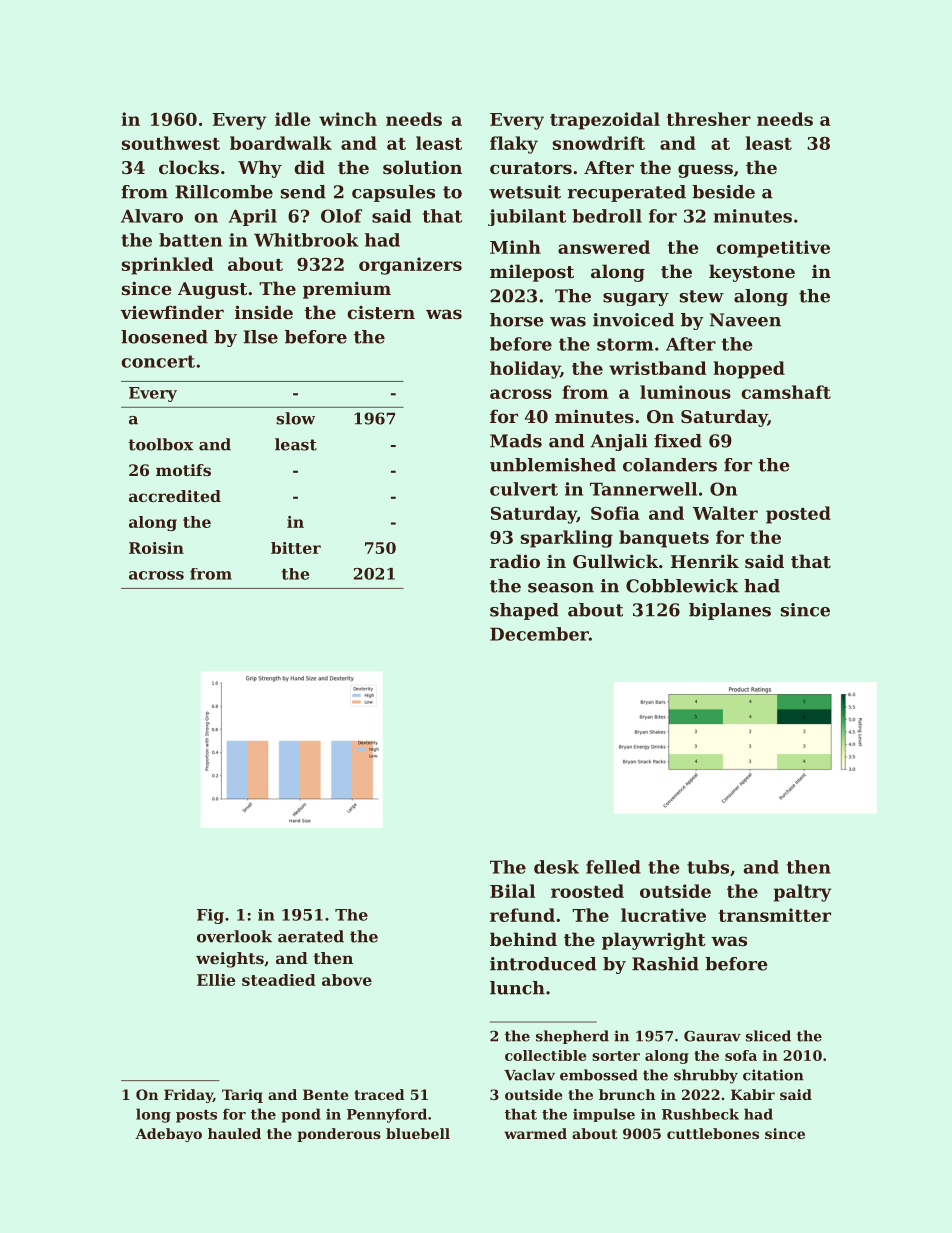 The width and height of the page is (952, 1233). Describe the element at coordinates (605, 121) in the page. I see `trapezoidal` at that location.
